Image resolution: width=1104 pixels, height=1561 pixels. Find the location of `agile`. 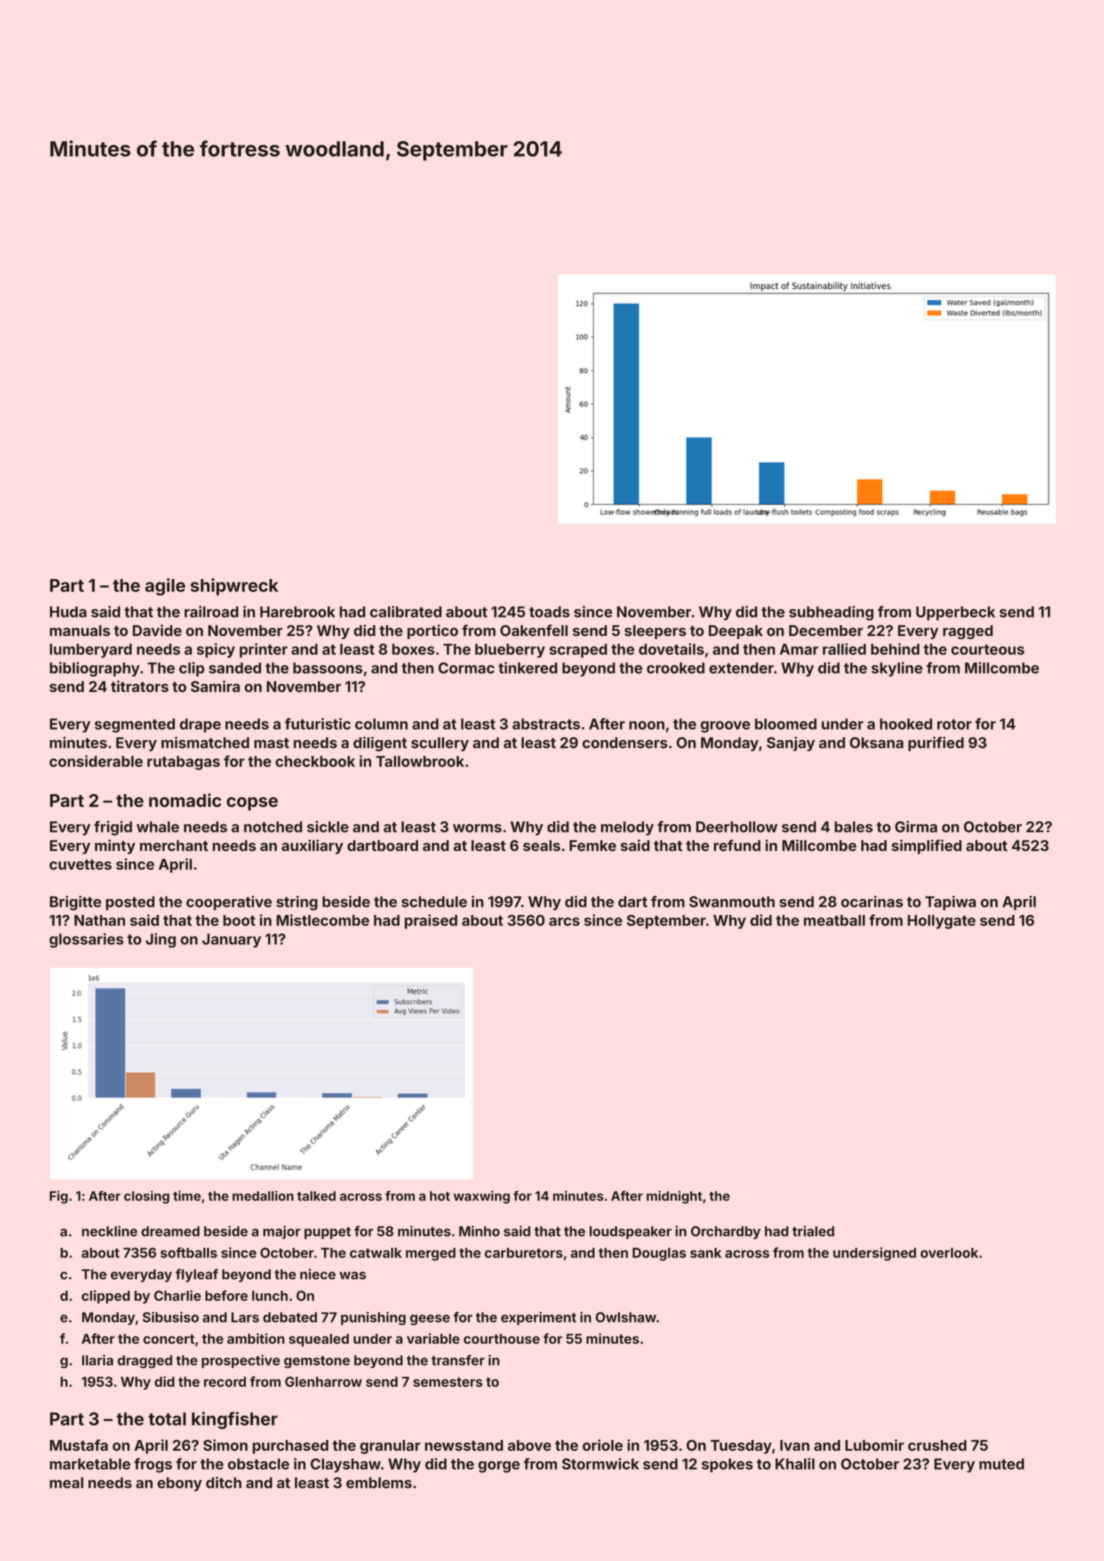

agile is located at coordinates (165, 587).
